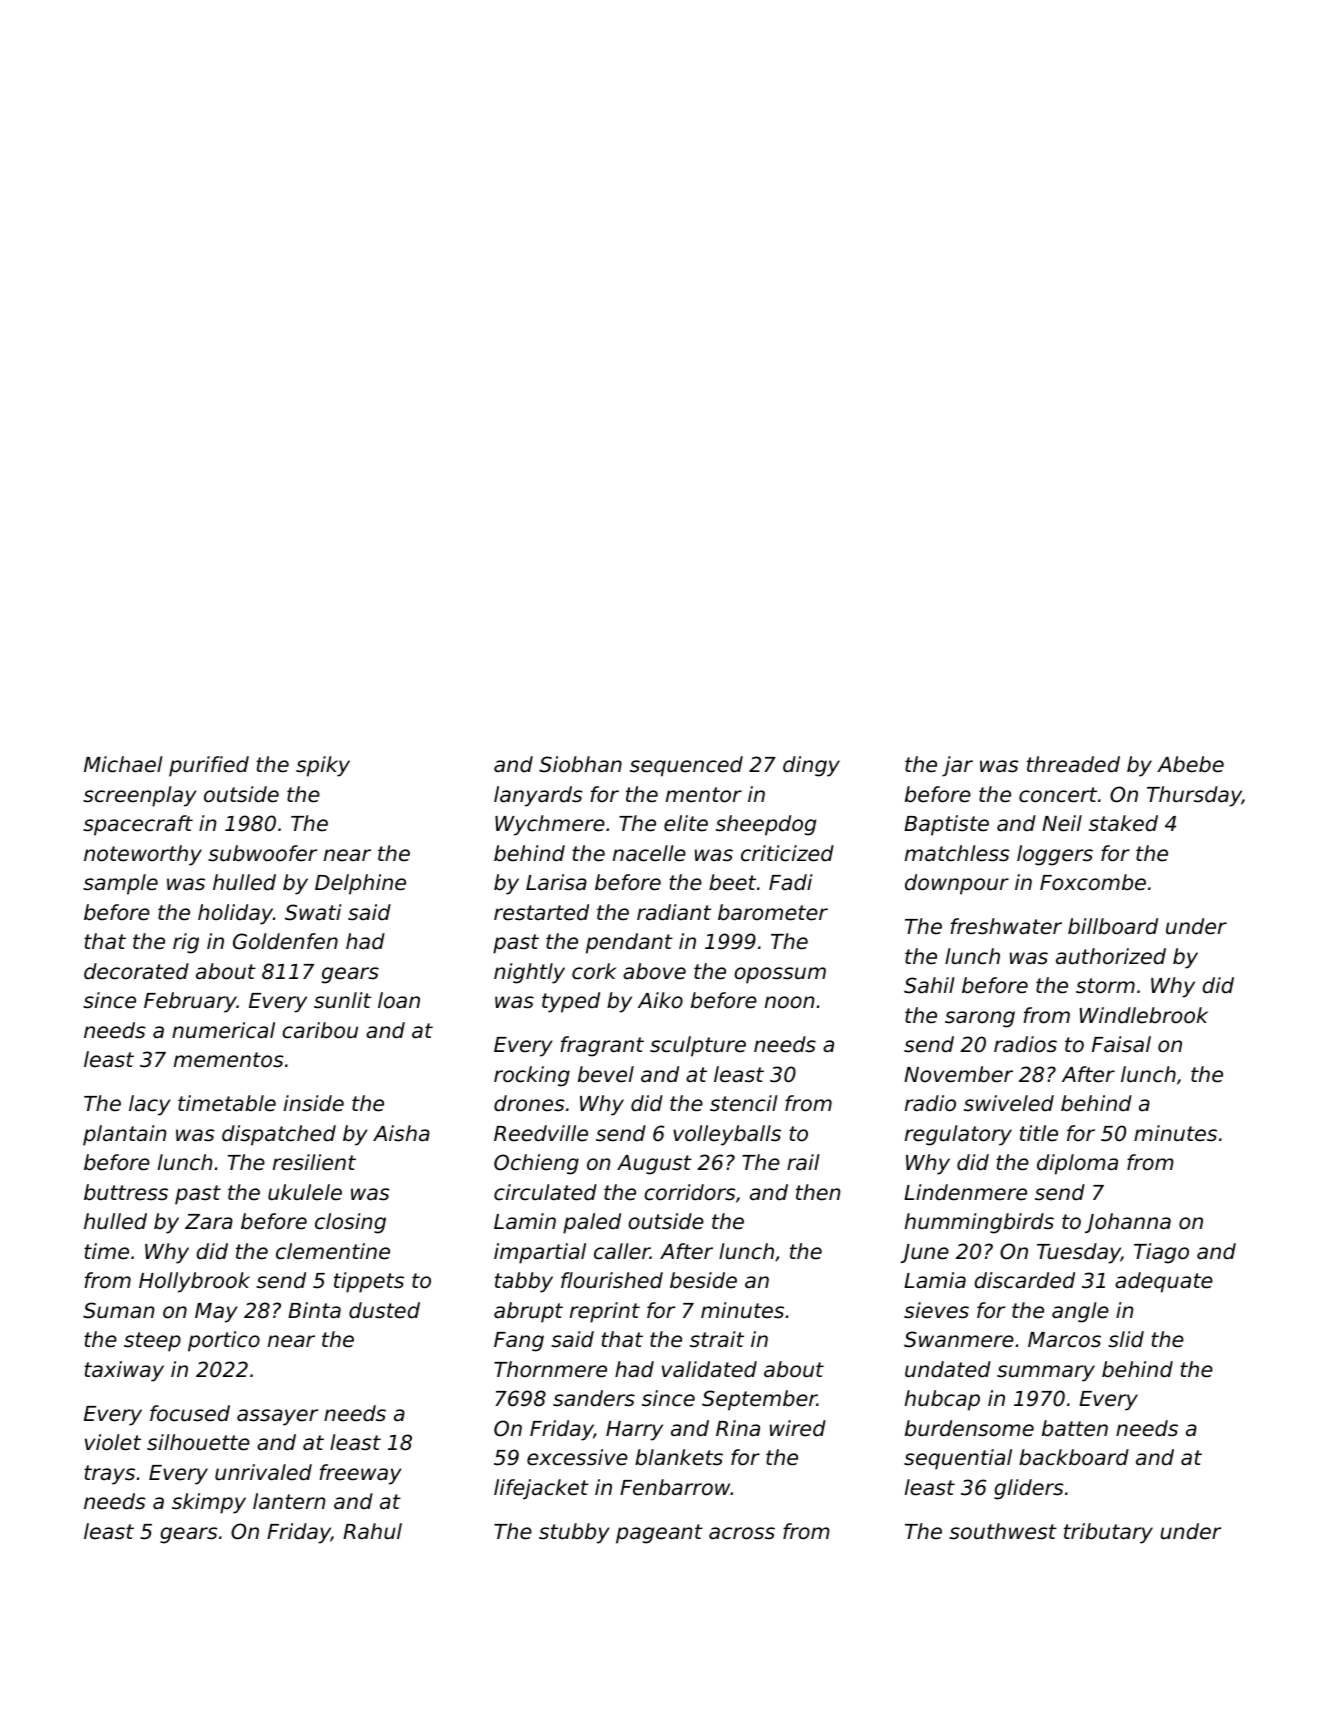 The height and width of the screenshot is (1731, 1338). Describe the element at coordinates (109, 1475) in the screenshot. I see `trays` at that location.
